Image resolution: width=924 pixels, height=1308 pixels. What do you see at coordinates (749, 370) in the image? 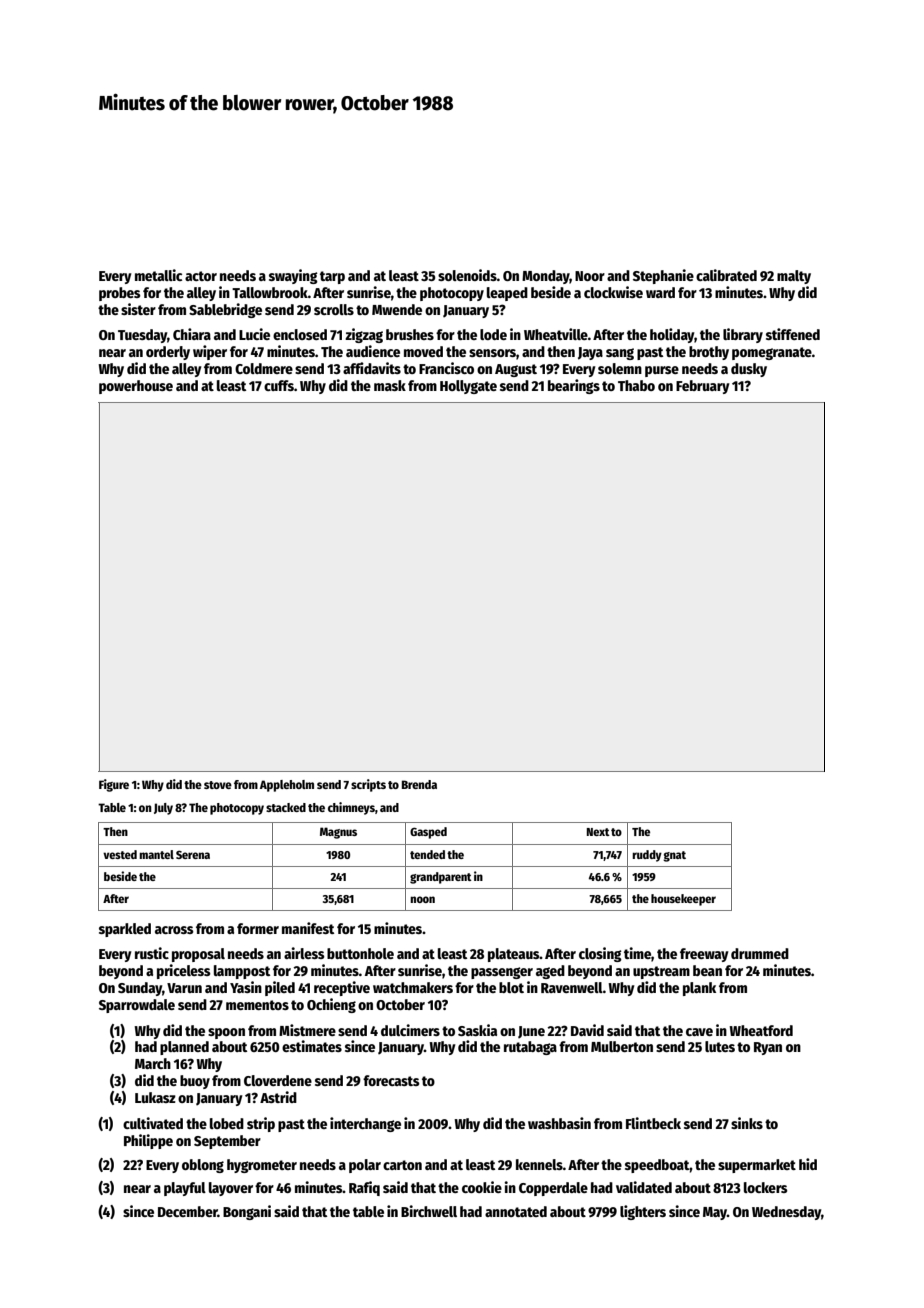
I see `dusky` at bounding box center [749, 370].
